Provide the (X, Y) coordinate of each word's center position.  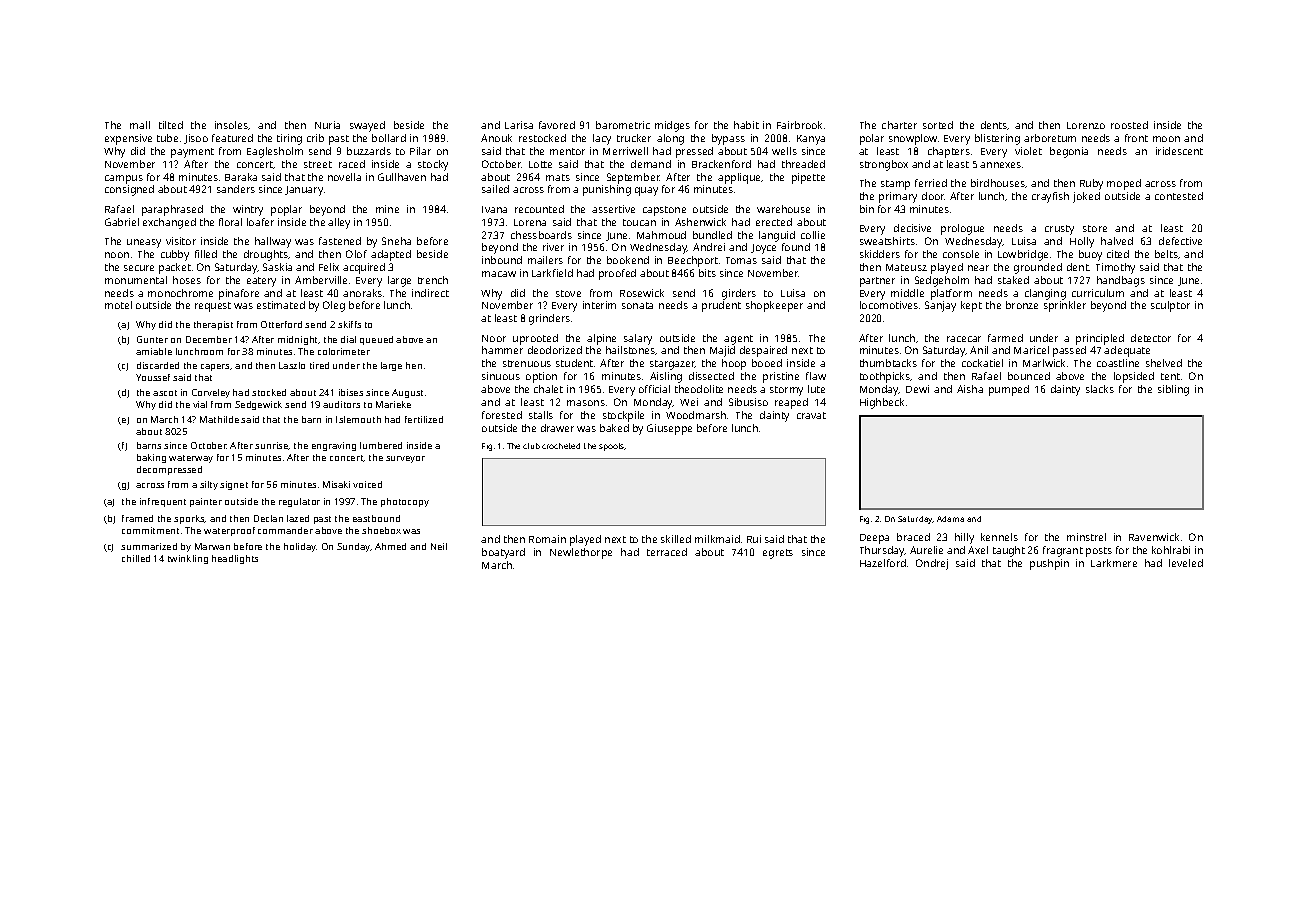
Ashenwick (700, 222)
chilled (136, 558)
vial (200, 404)
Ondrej (932, 564)
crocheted (561, 446)
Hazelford (883, 563)
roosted (1129, 125)
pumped (1009, 390)
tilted (171, 125)
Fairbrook (799, 125)
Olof (356, 254)
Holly (1082, 242)
